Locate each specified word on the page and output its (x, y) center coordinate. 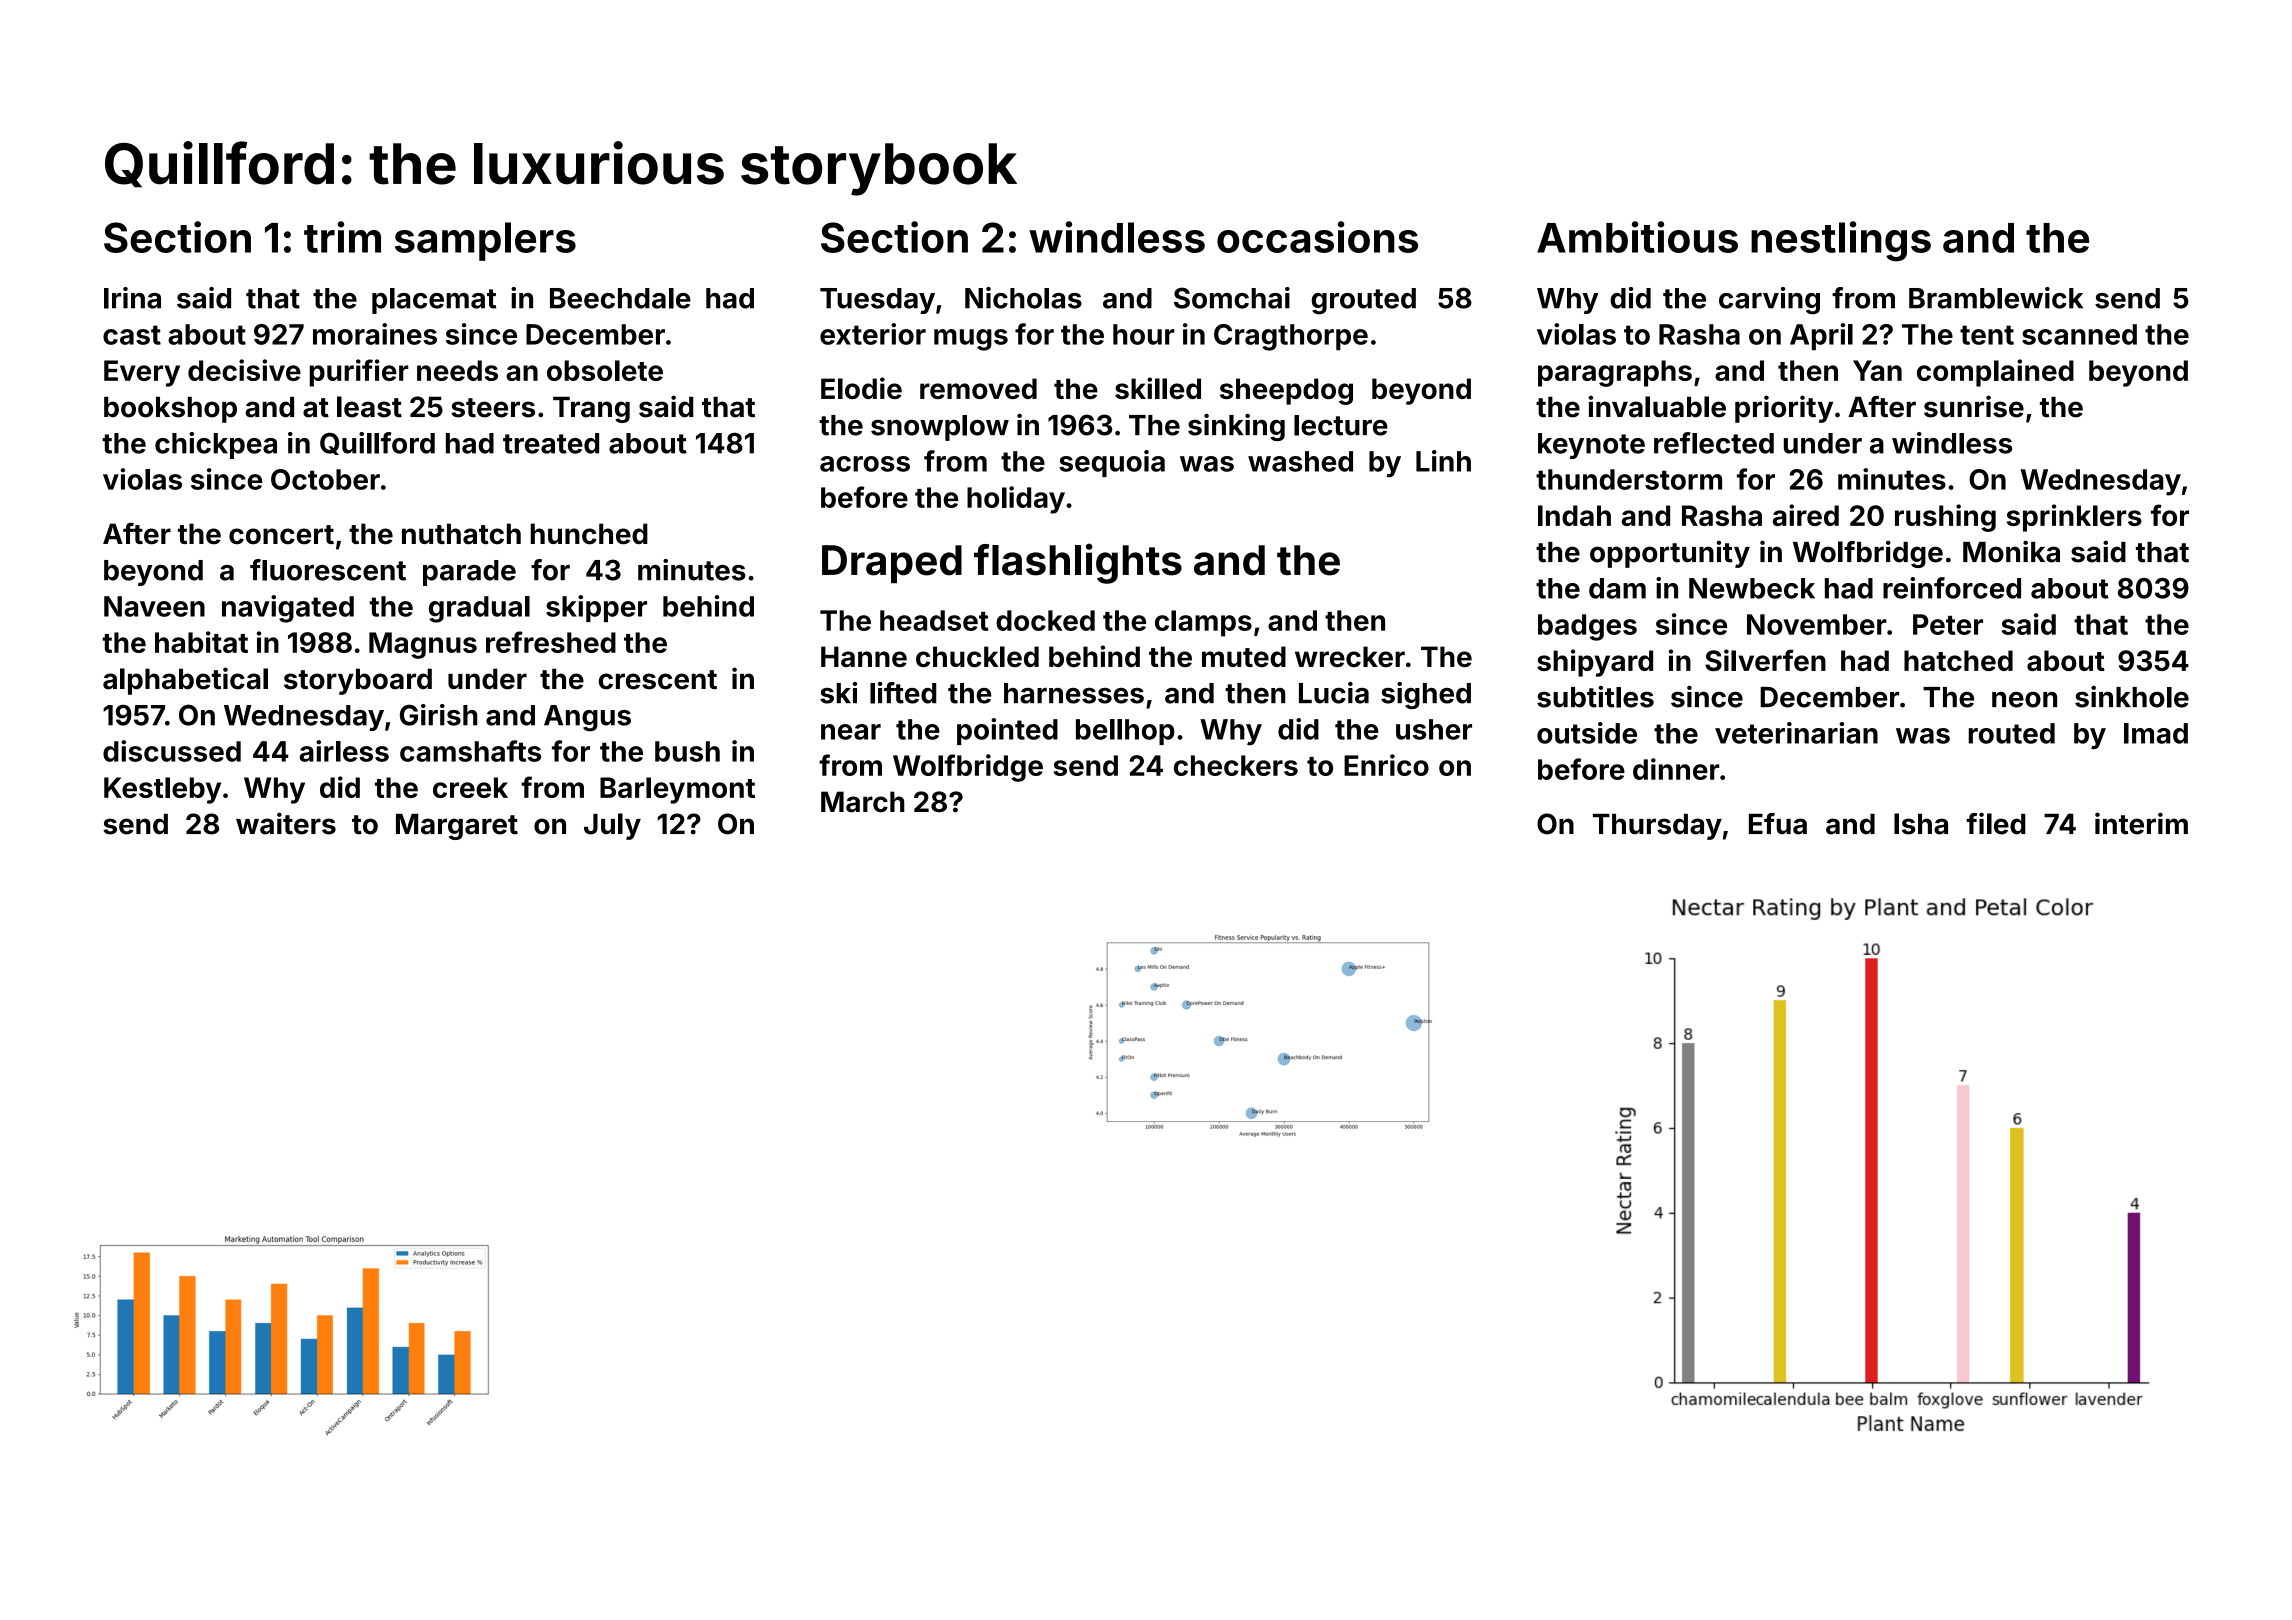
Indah (1574, 515)
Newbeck (1752, 588)
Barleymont (677, 790)
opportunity (1670, 554)
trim (342, 237)
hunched (589, 534)
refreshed (551, 642)
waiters (286, 823)
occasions (1317, 237)
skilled (1158, 388)
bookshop (170, 410)
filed (1996, 823)
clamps (1203, 623)
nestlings (1841, 241)
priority (1784, 409)
